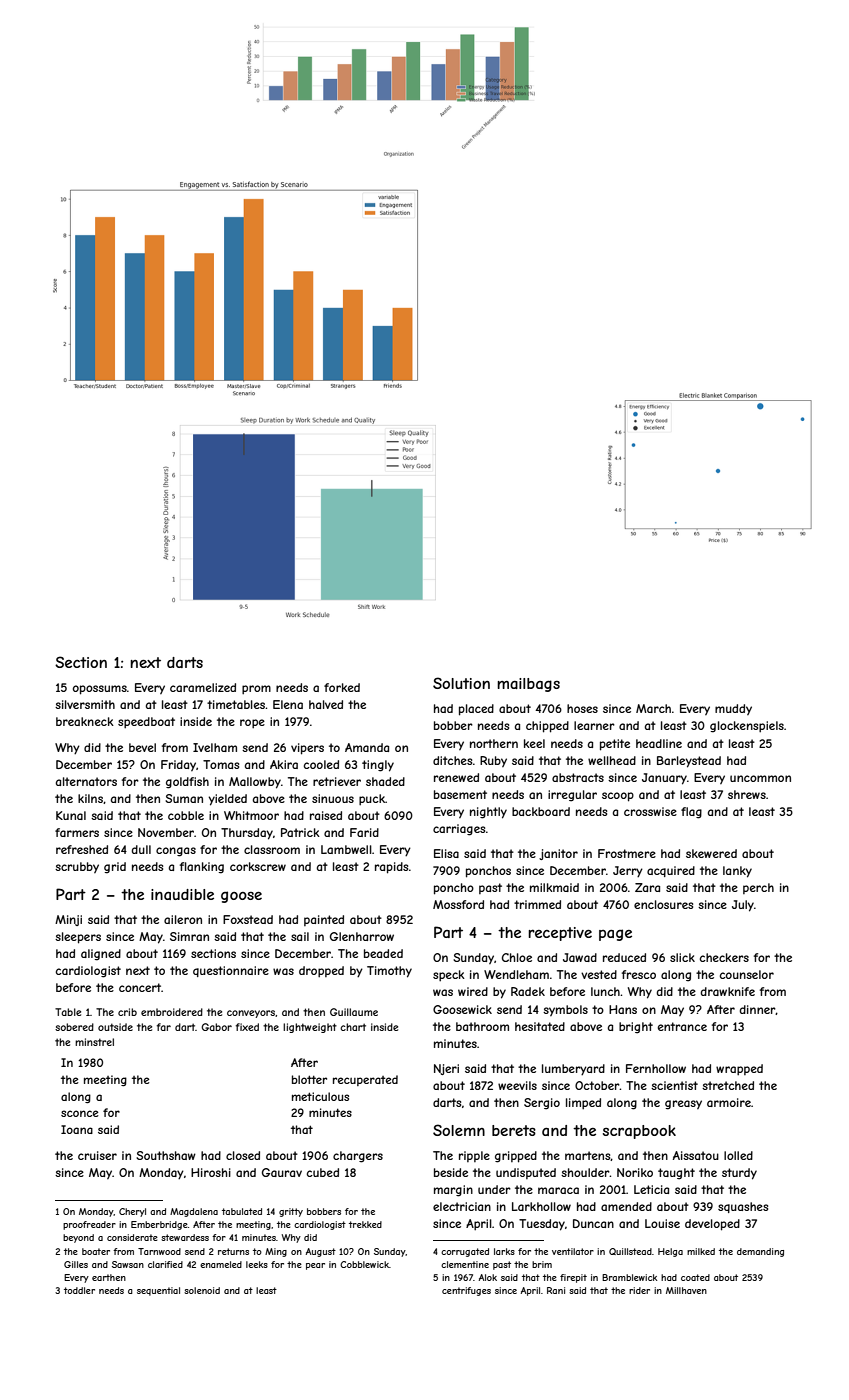 The width and height of the page is (849, 1400). Describe the element at coordinates (528, 685) in the page. I see `mailbags` at that location.
